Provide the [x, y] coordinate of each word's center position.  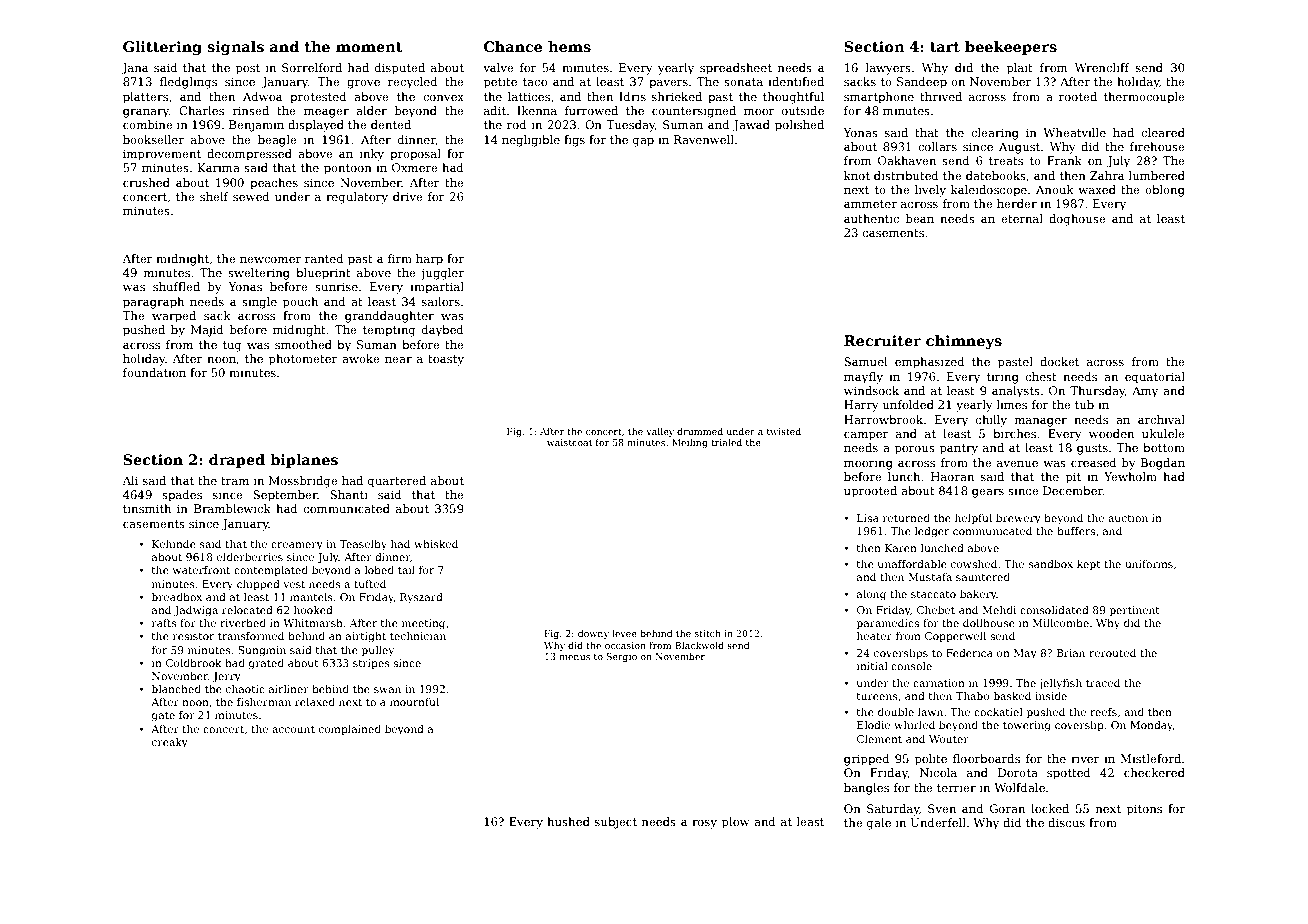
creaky [170, 743]
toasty [446, 360]
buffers [1076, 531]
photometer [303, 360]
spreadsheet [736, 69]
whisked [436, 544]
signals [235, 48]
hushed [568, 821]
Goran [1007, 808]
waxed [1097, 189]
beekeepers [1011, 48]
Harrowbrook [883, 419]
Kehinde [174, 544]
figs [574, 141]
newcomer [270, 260]
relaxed [315, 702]
